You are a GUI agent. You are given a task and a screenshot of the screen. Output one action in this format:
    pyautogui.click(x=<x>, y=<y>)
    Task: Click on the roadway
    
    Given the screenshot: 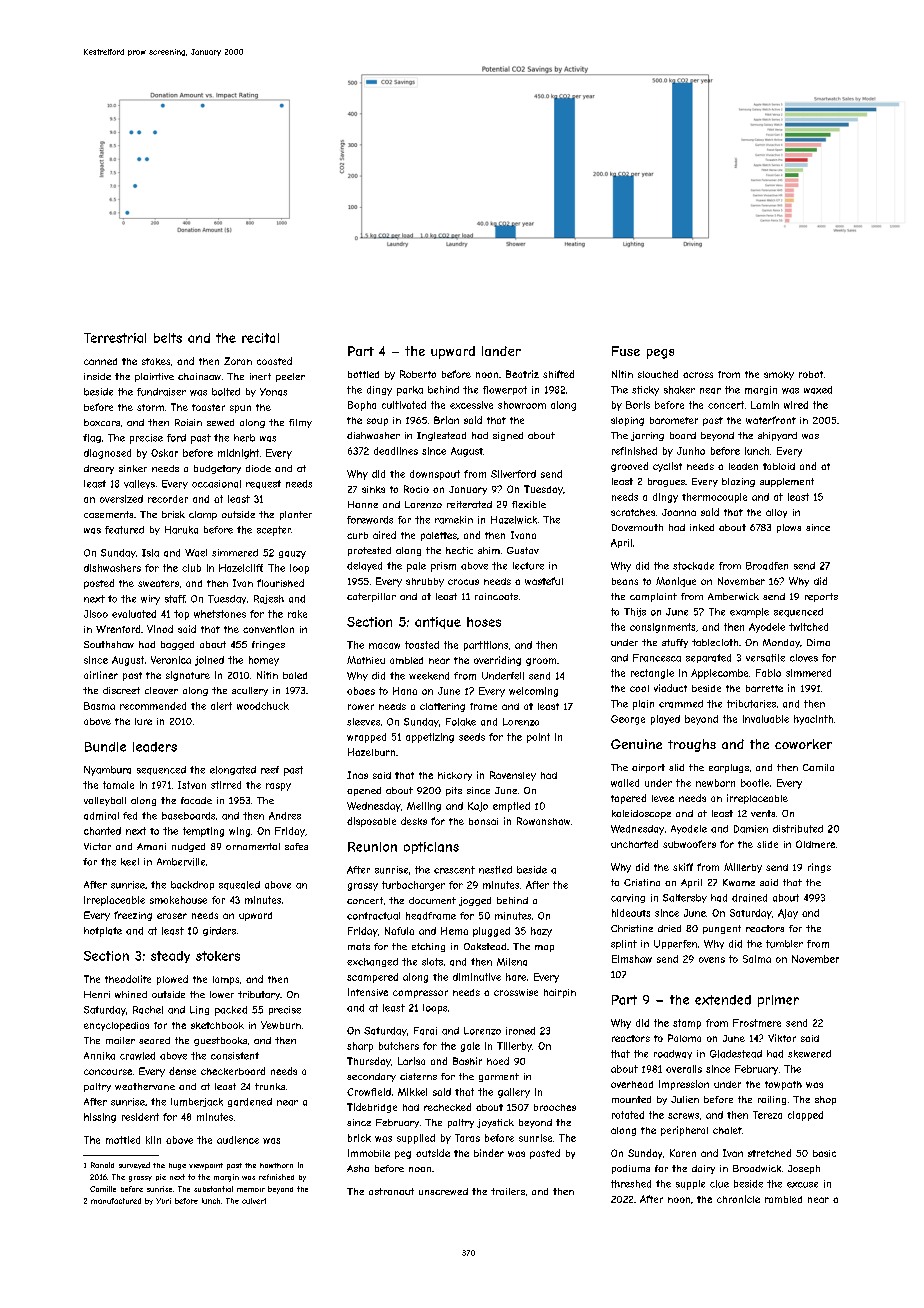 What is the action you would take?
    pyautogui.click(x=673, y=1054)
